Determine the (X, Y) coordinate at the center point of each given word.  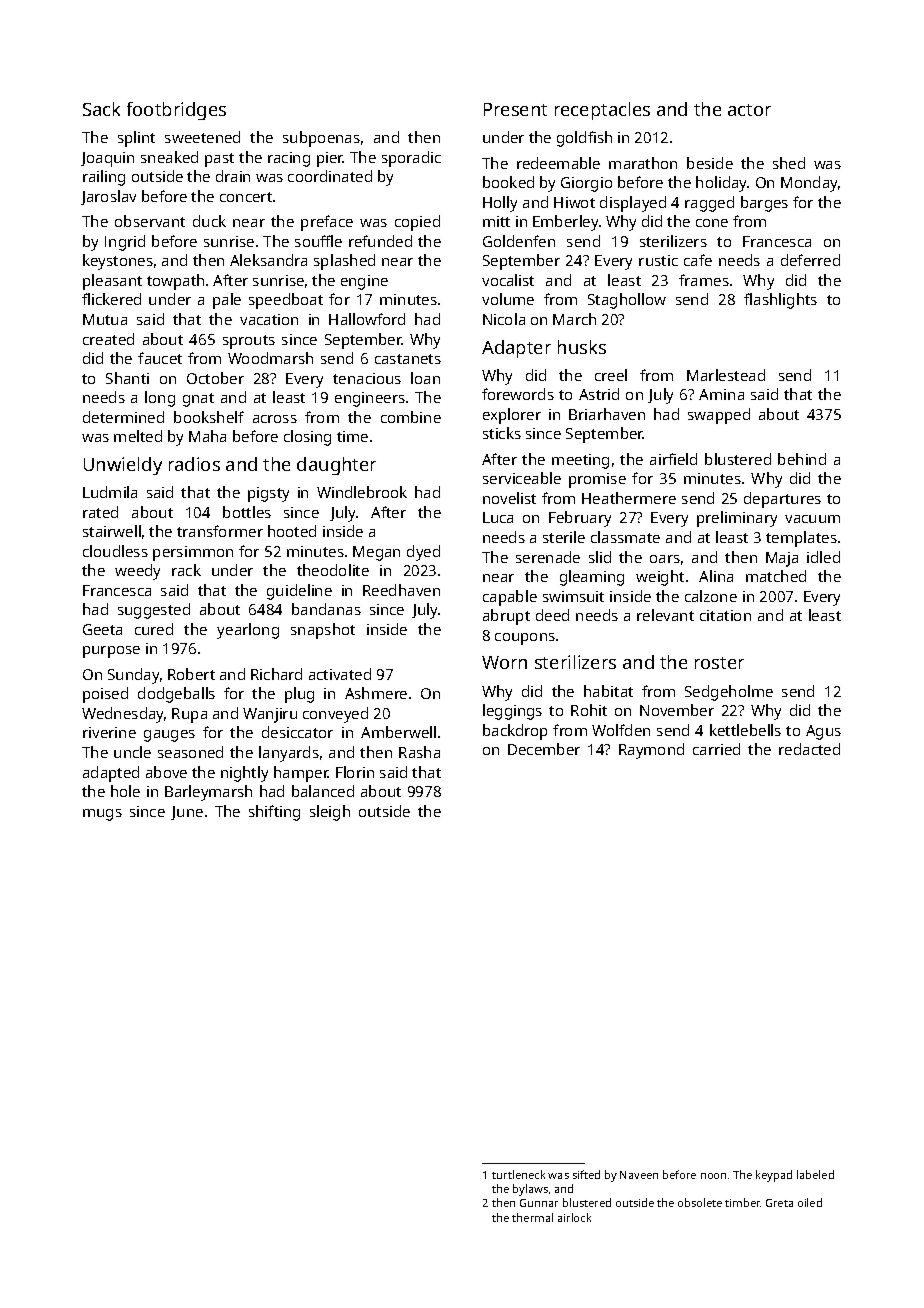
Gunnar (539, 1203)
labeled (815, 1174)
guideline (299, 592)
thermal (532, 1217)
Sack (101, 109)
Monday (809, 184)
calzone (711, 596)
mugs (102, 815)
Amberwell (398, 732)
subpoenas (321, 139)
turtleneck (518, 1174)
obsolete (700, 1202)
